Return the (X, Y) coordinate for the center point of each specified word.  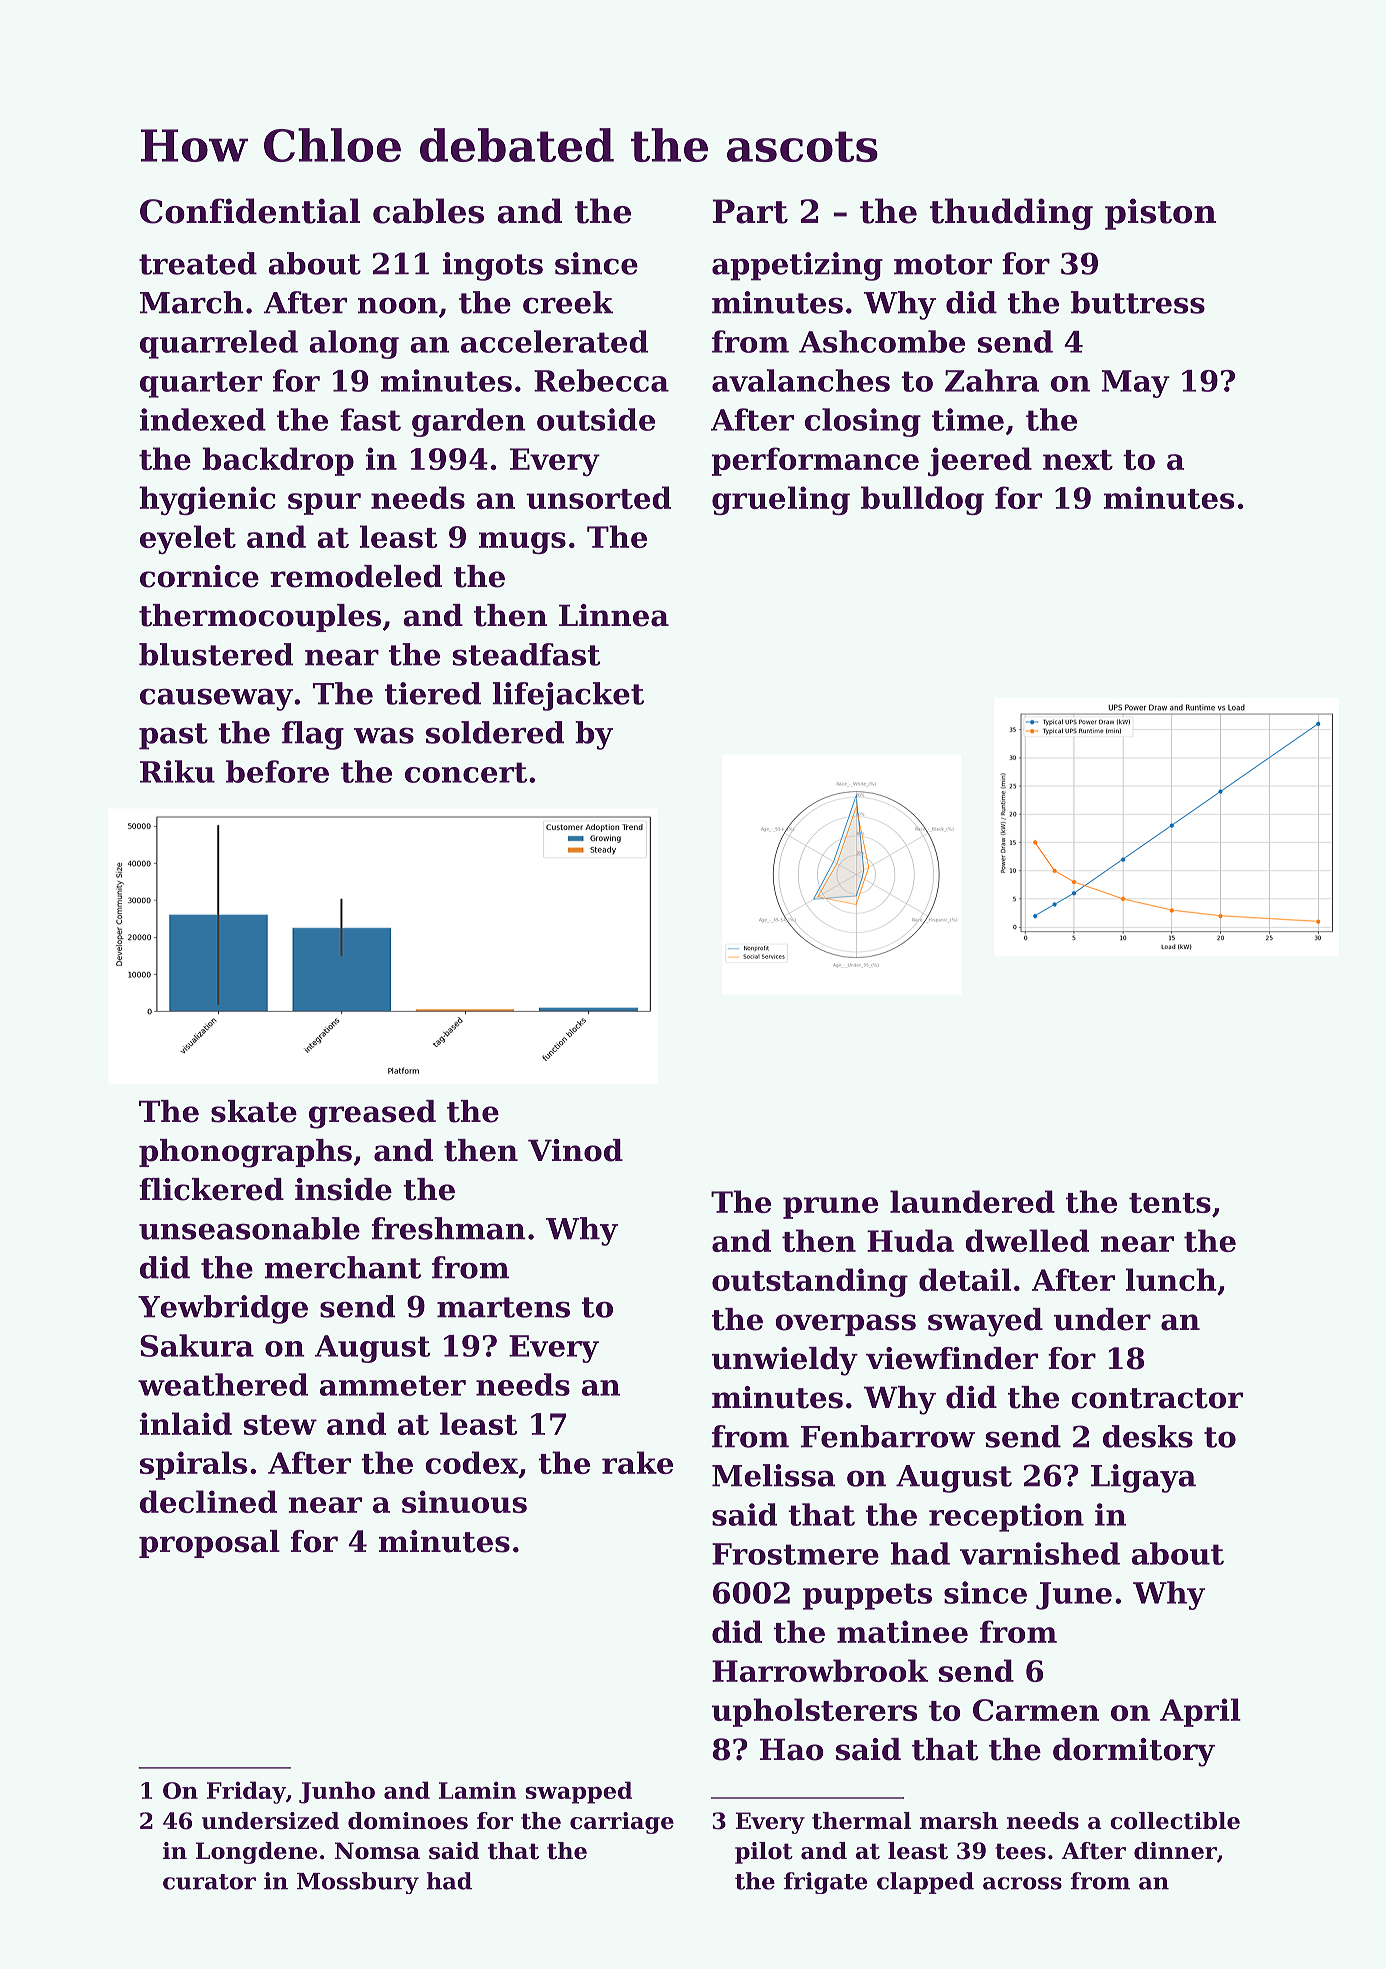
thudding (1011, 214)
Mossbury (358, 1883)
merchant (343, 1267)
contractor (1157, 1398)
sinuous (464, 1501)
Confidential (250, 211)
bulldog (922, 500)
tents (1170, 1203)
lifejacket (568, 696)
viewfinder (952, 1358)
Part (750, 211)
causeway (216, 699)
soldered (495, 732)
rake (637, 1462)
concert (466, 772)
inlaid (185, 1423)
